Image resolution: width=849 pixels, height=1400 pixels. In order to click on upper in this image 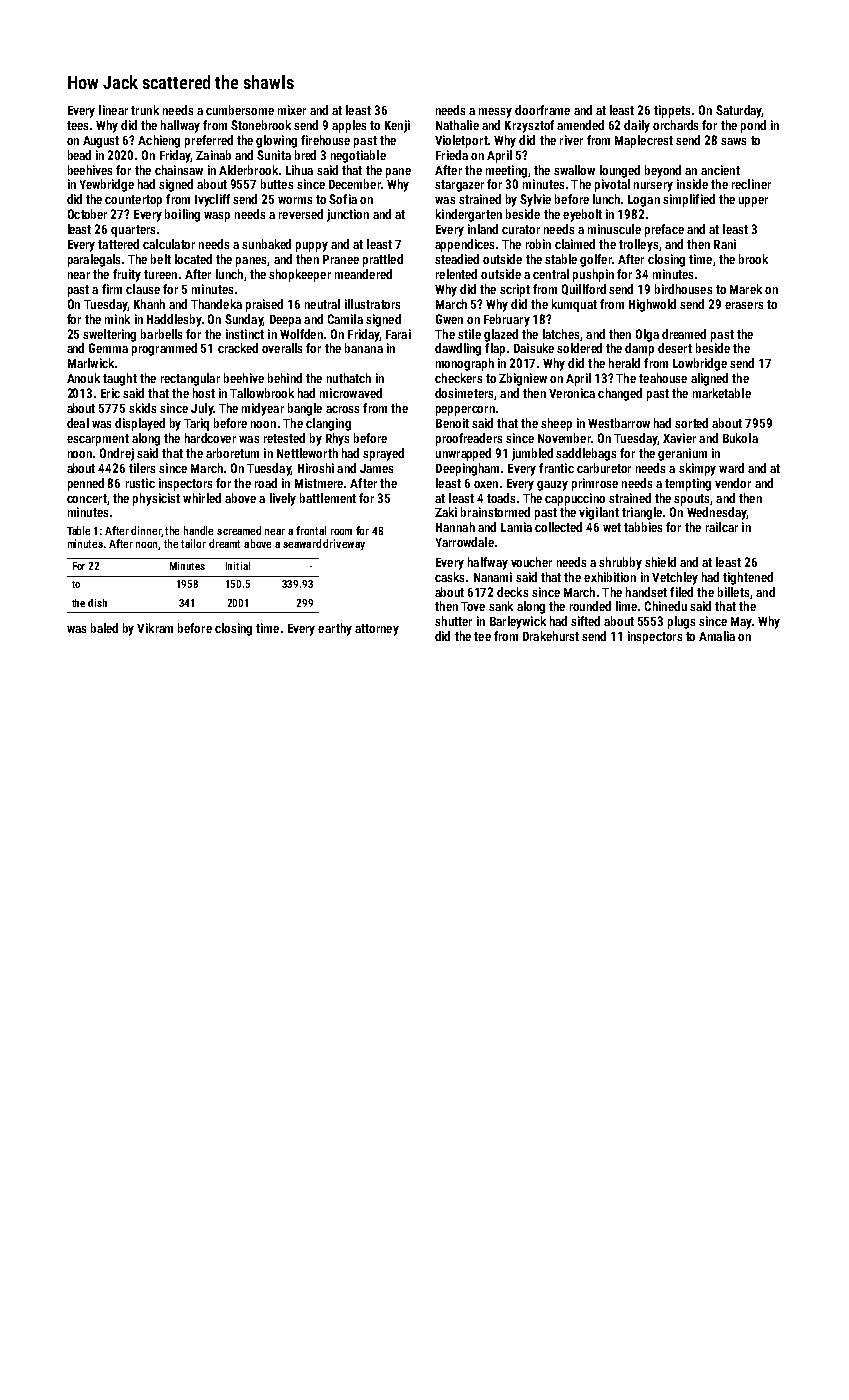, I will do `click(753, 202)`.
